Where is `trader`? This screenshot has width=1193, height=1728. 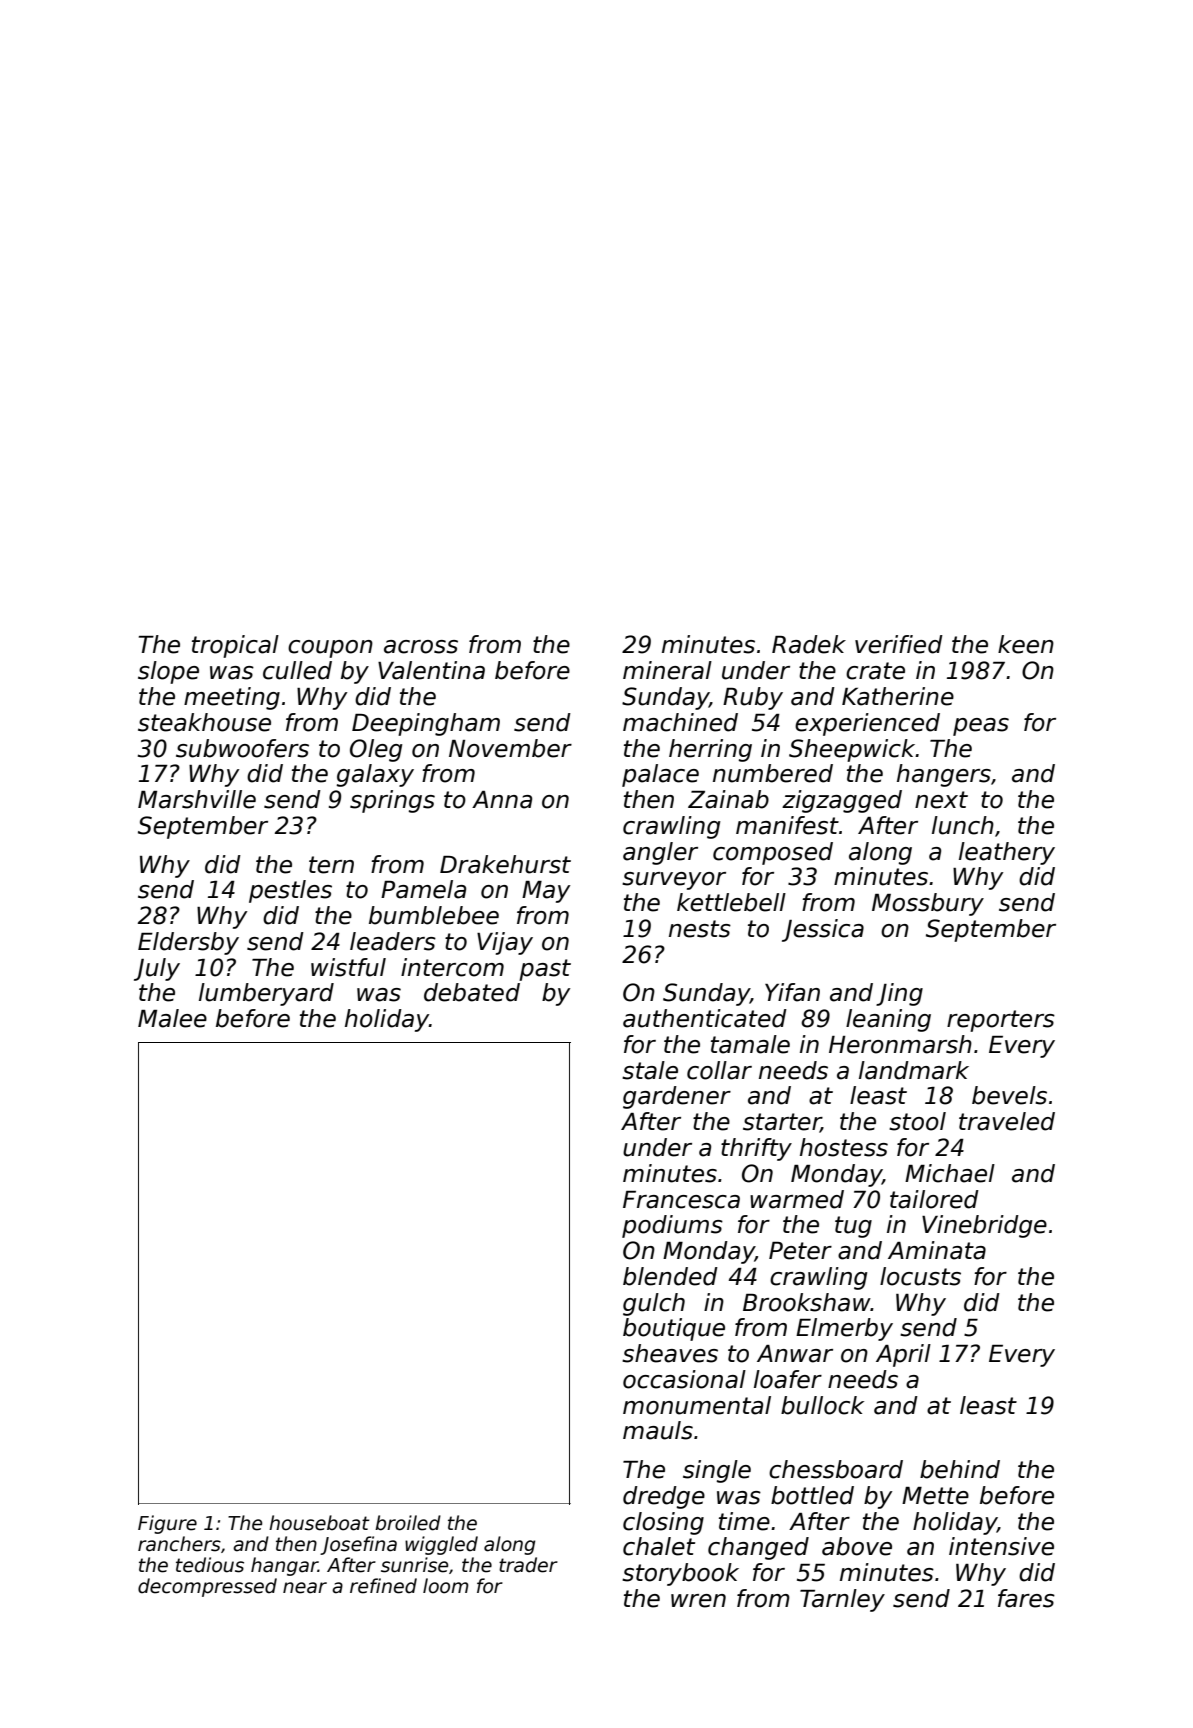 trader is located at coordinates (528, 1565).
